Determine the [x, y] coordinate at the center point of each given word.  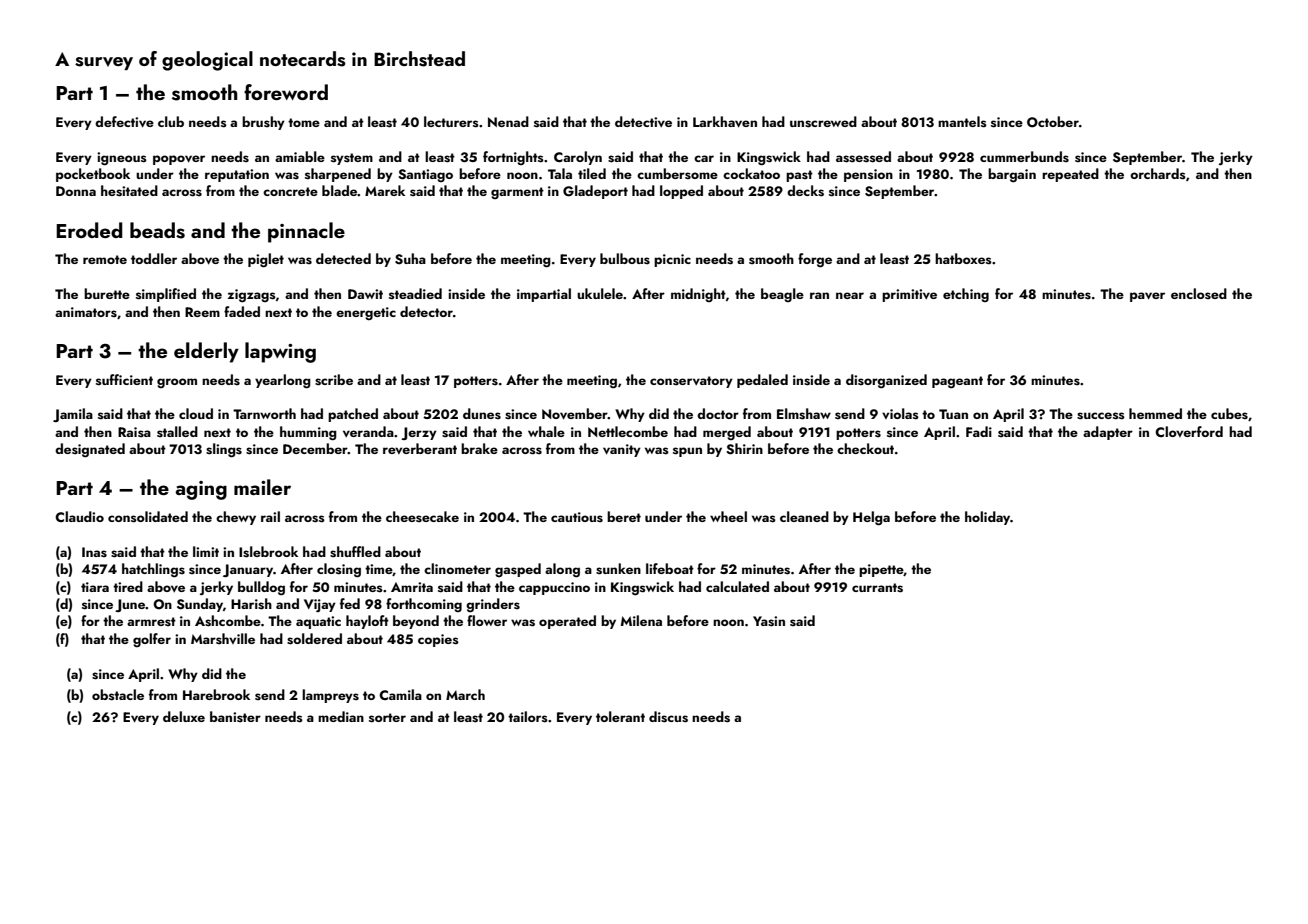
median [341, 716]
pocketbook [93, 175]
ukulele [600, 293]
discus [668, 717]
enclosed [1199, 294]
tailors [528, 717]
